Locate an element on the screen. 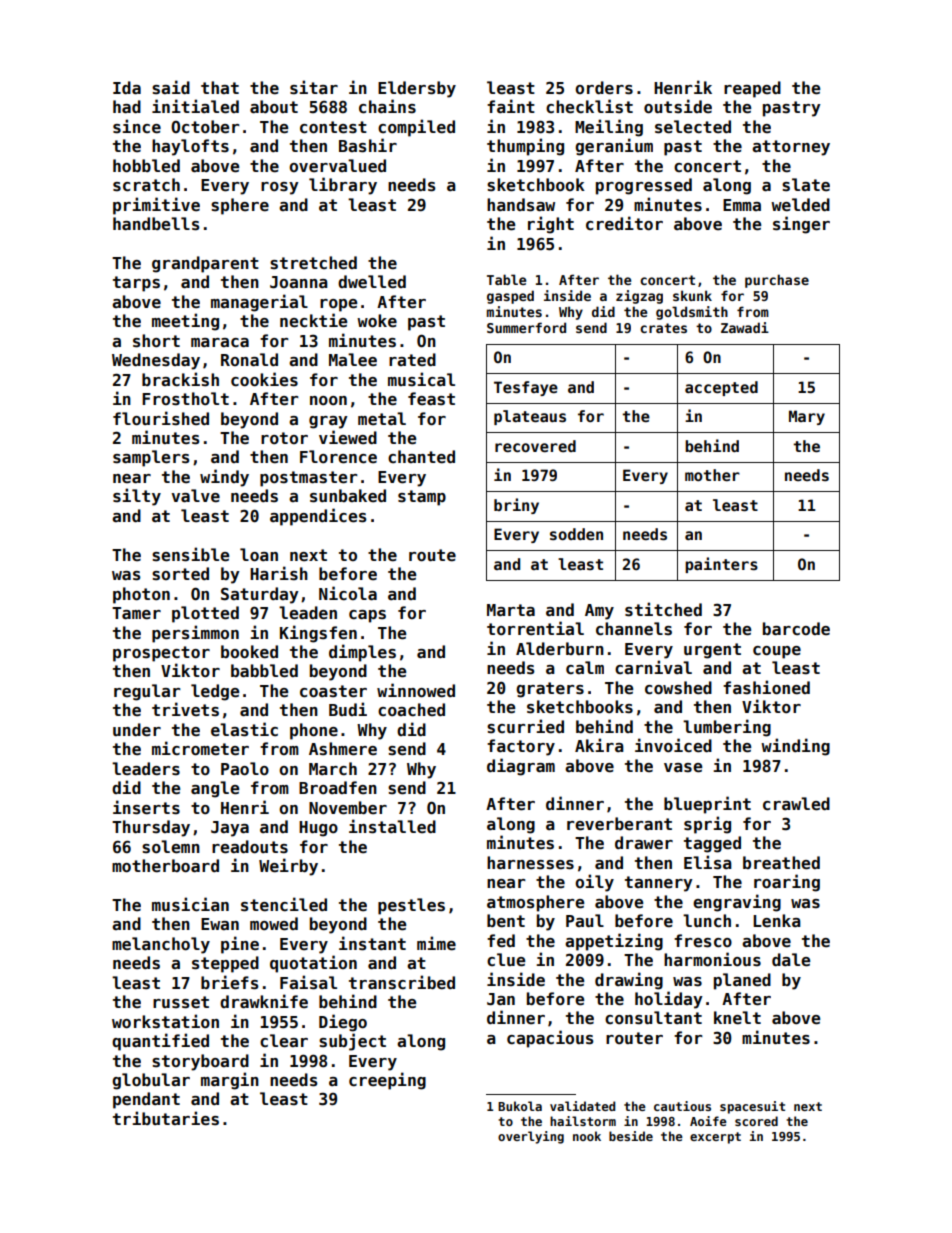 Image resolution: width=952 pixels, height=1233 pixels. pendant is located at coordinates (146, 1100).
